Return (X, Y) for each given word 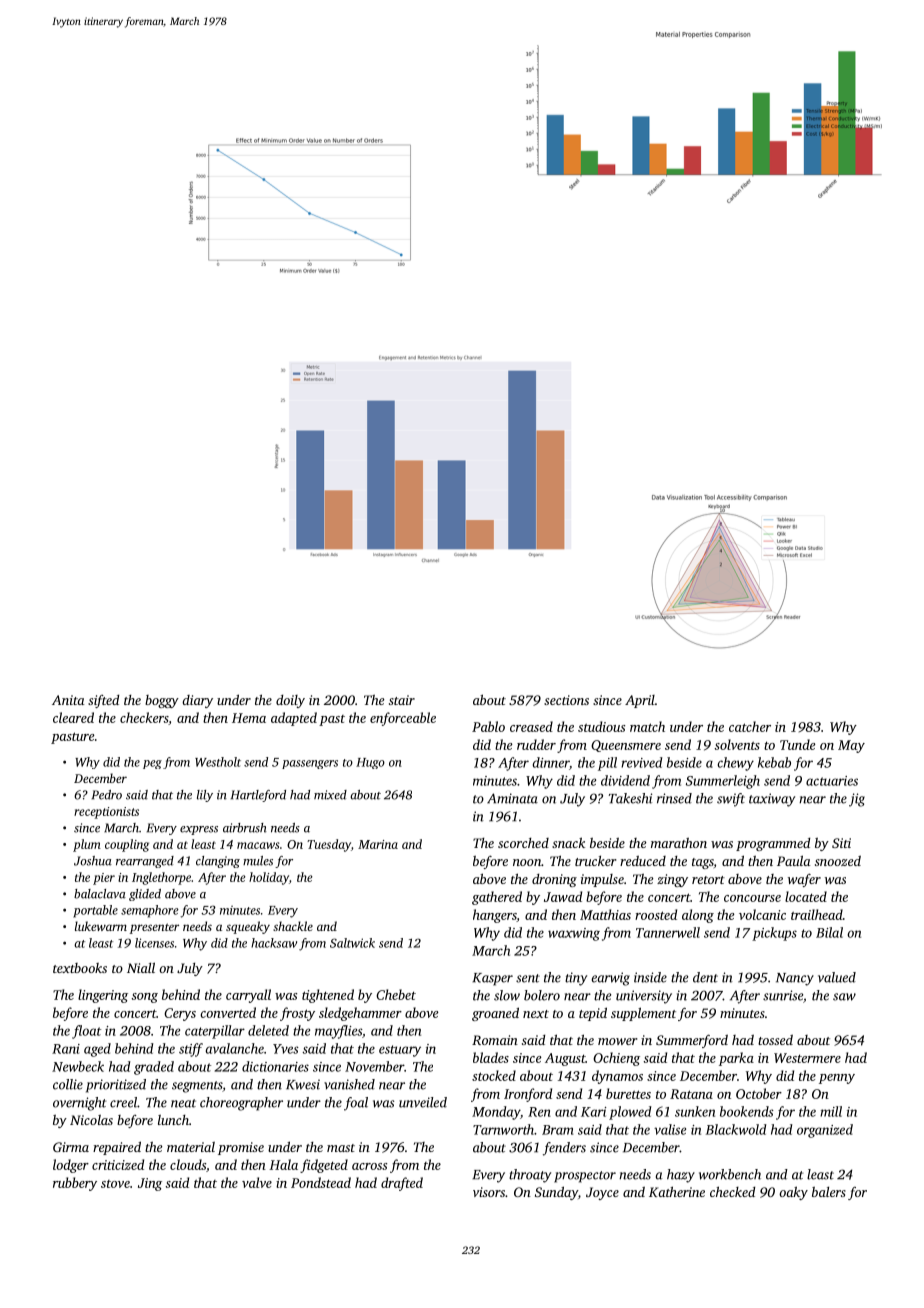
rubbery (75, 1184)
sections (566, 700)
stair (402, 700)
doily (290, 701)
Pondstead (321, 1182)
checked (732, 1191)
